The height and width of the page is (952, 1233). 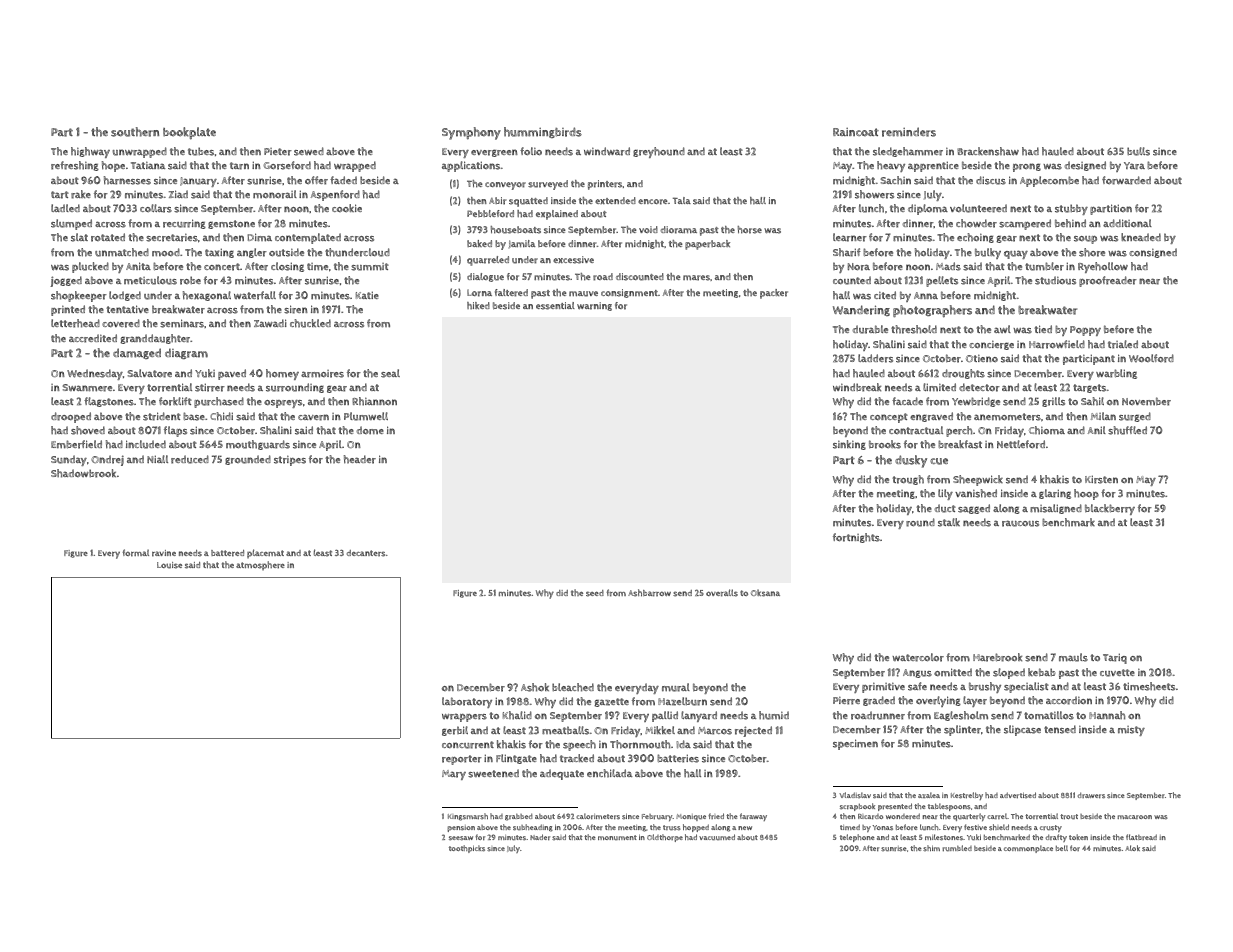 I want to click on bookplate, so click(x=189, y=133).
